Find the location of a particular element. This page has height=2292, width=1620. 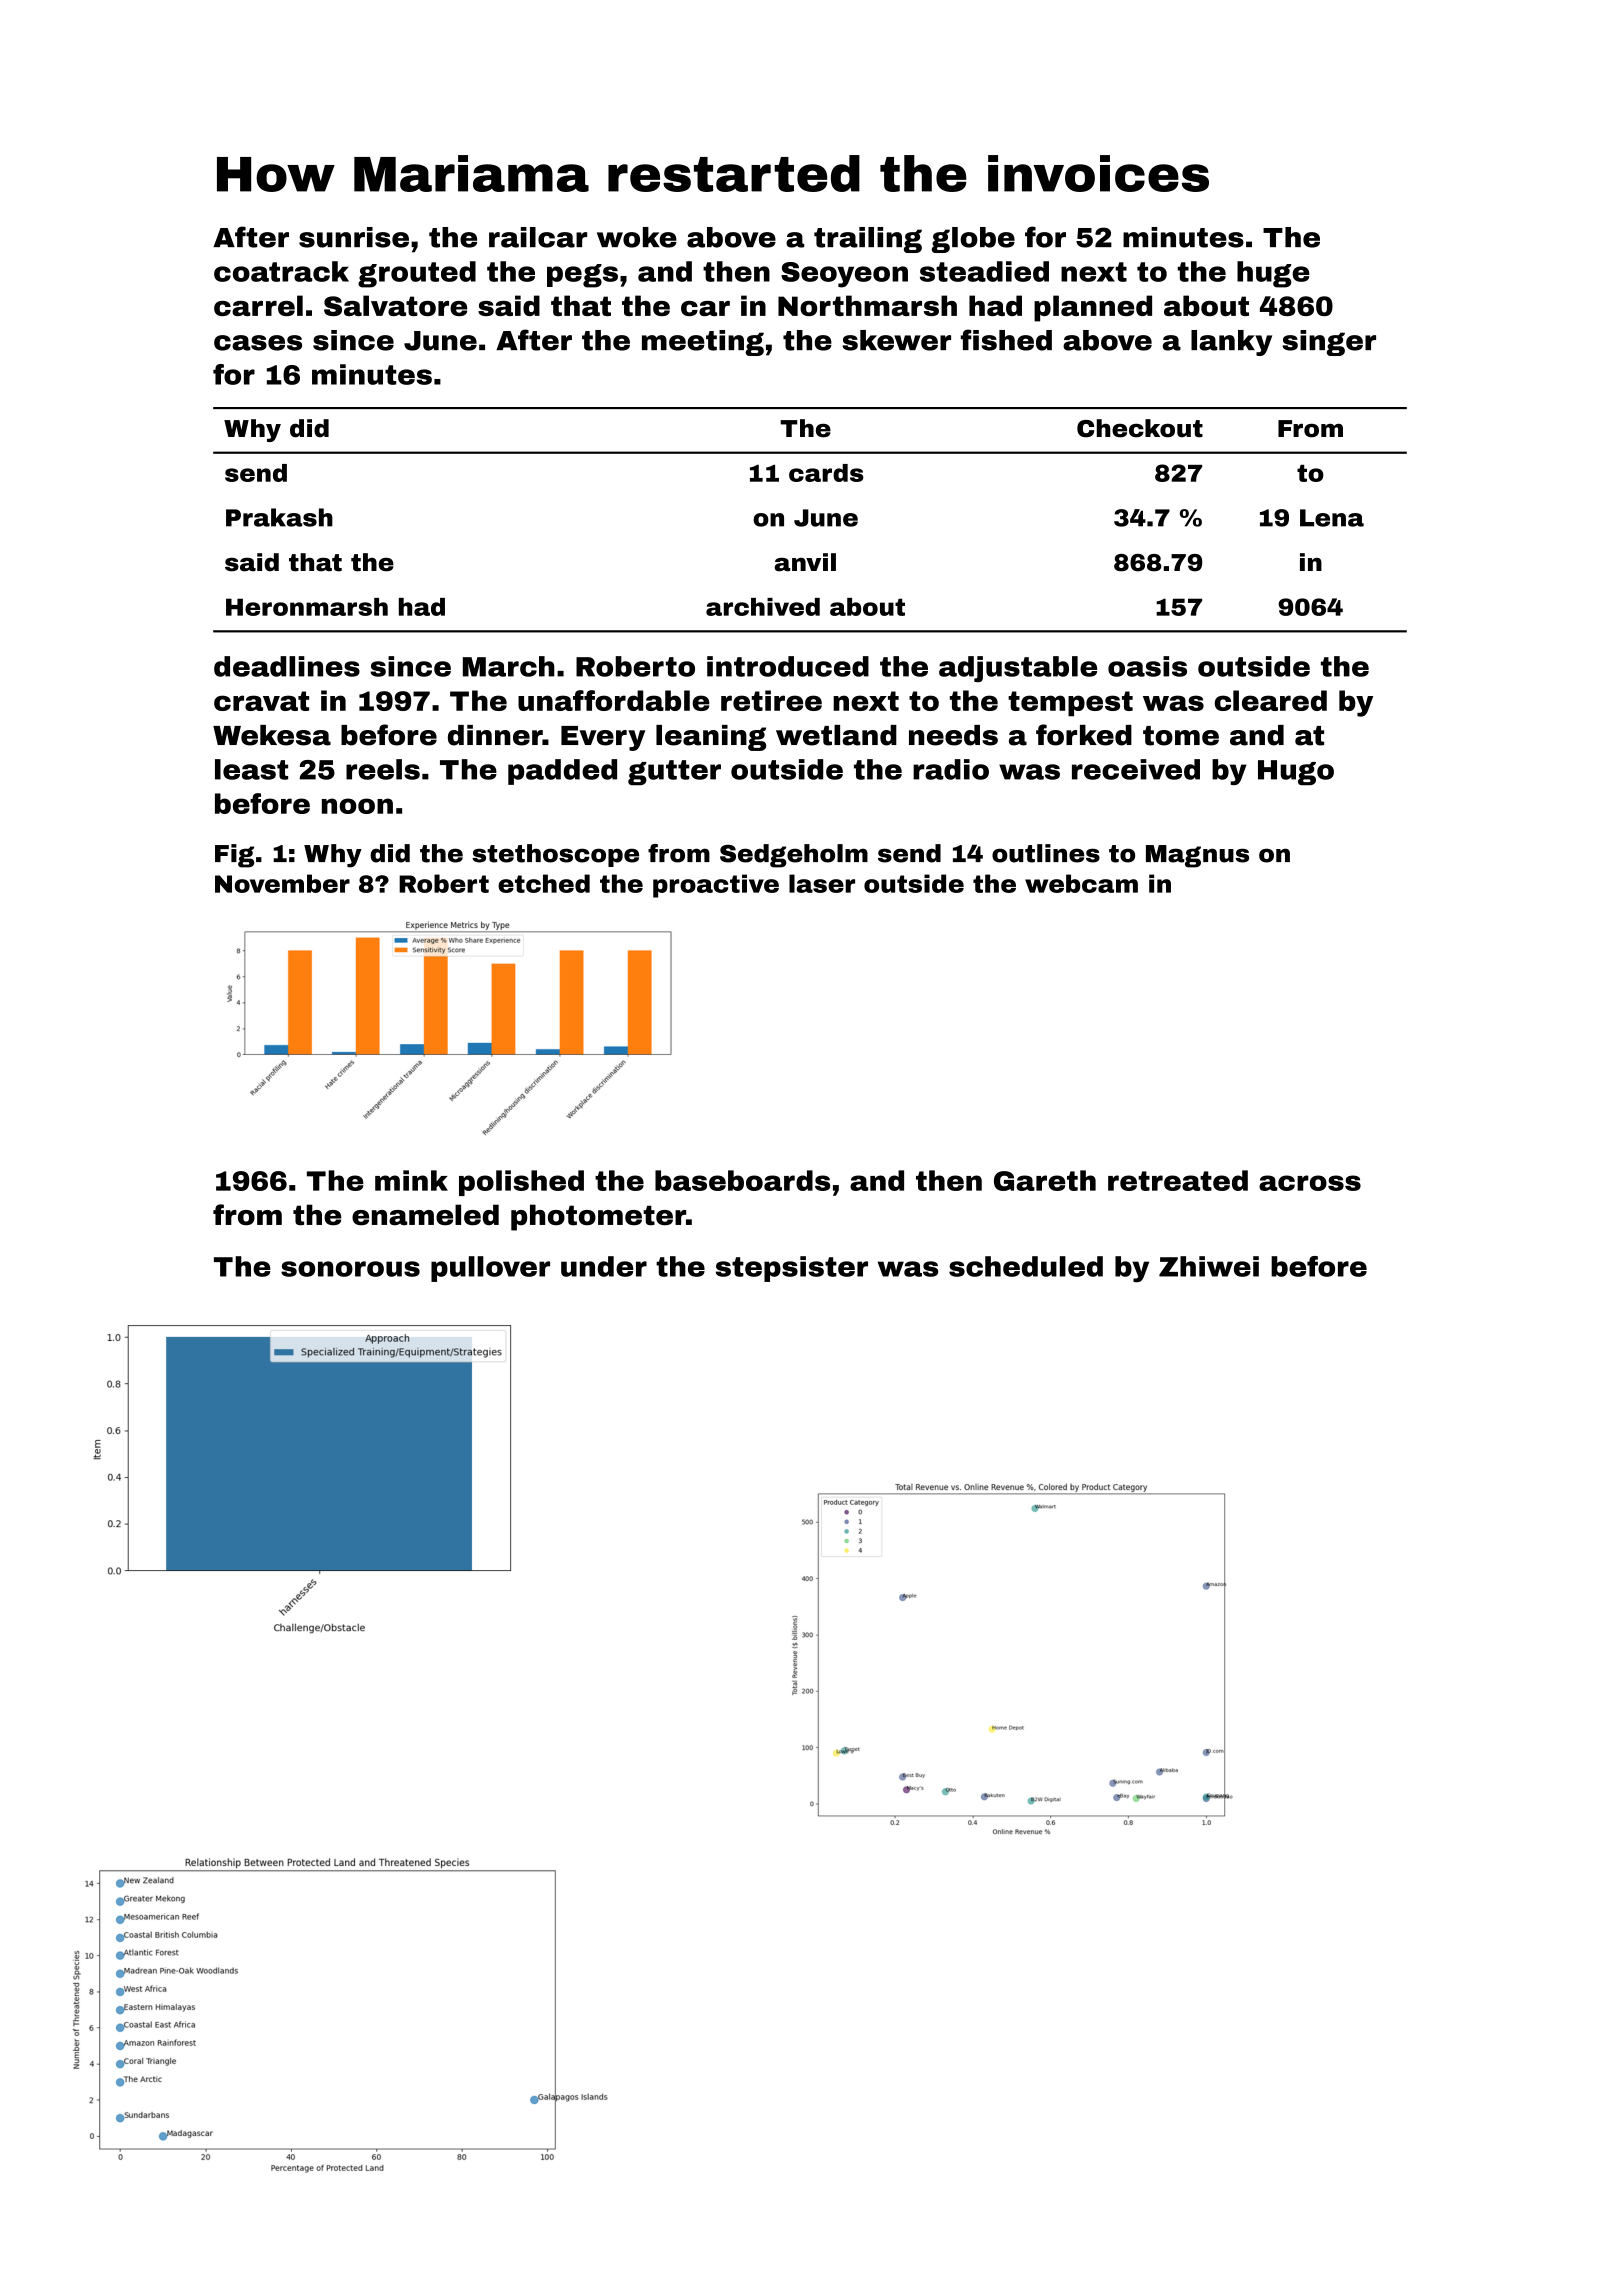

Prakash is located at coordinates (279, 517).
